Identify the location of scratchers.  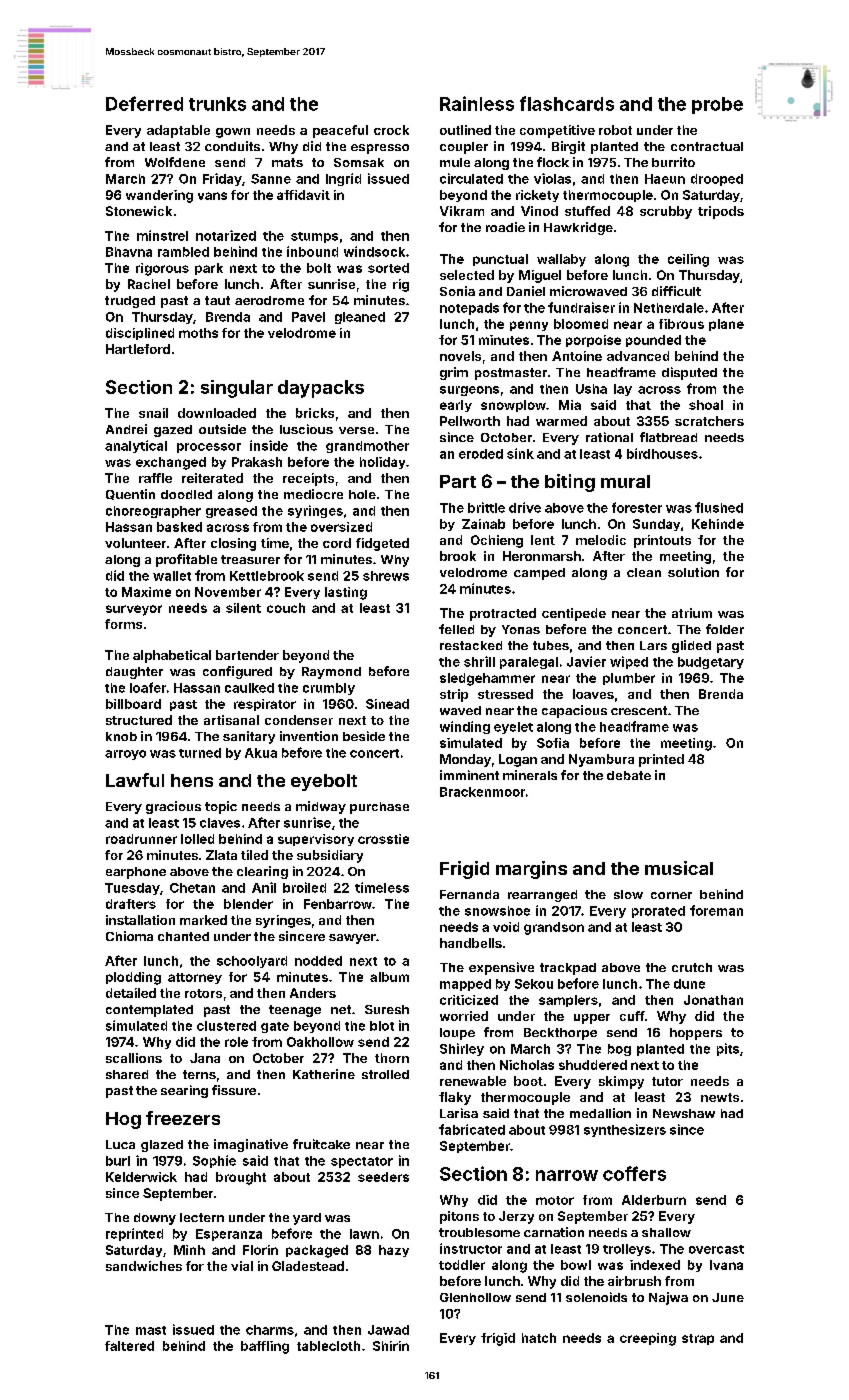
(709, 421).
